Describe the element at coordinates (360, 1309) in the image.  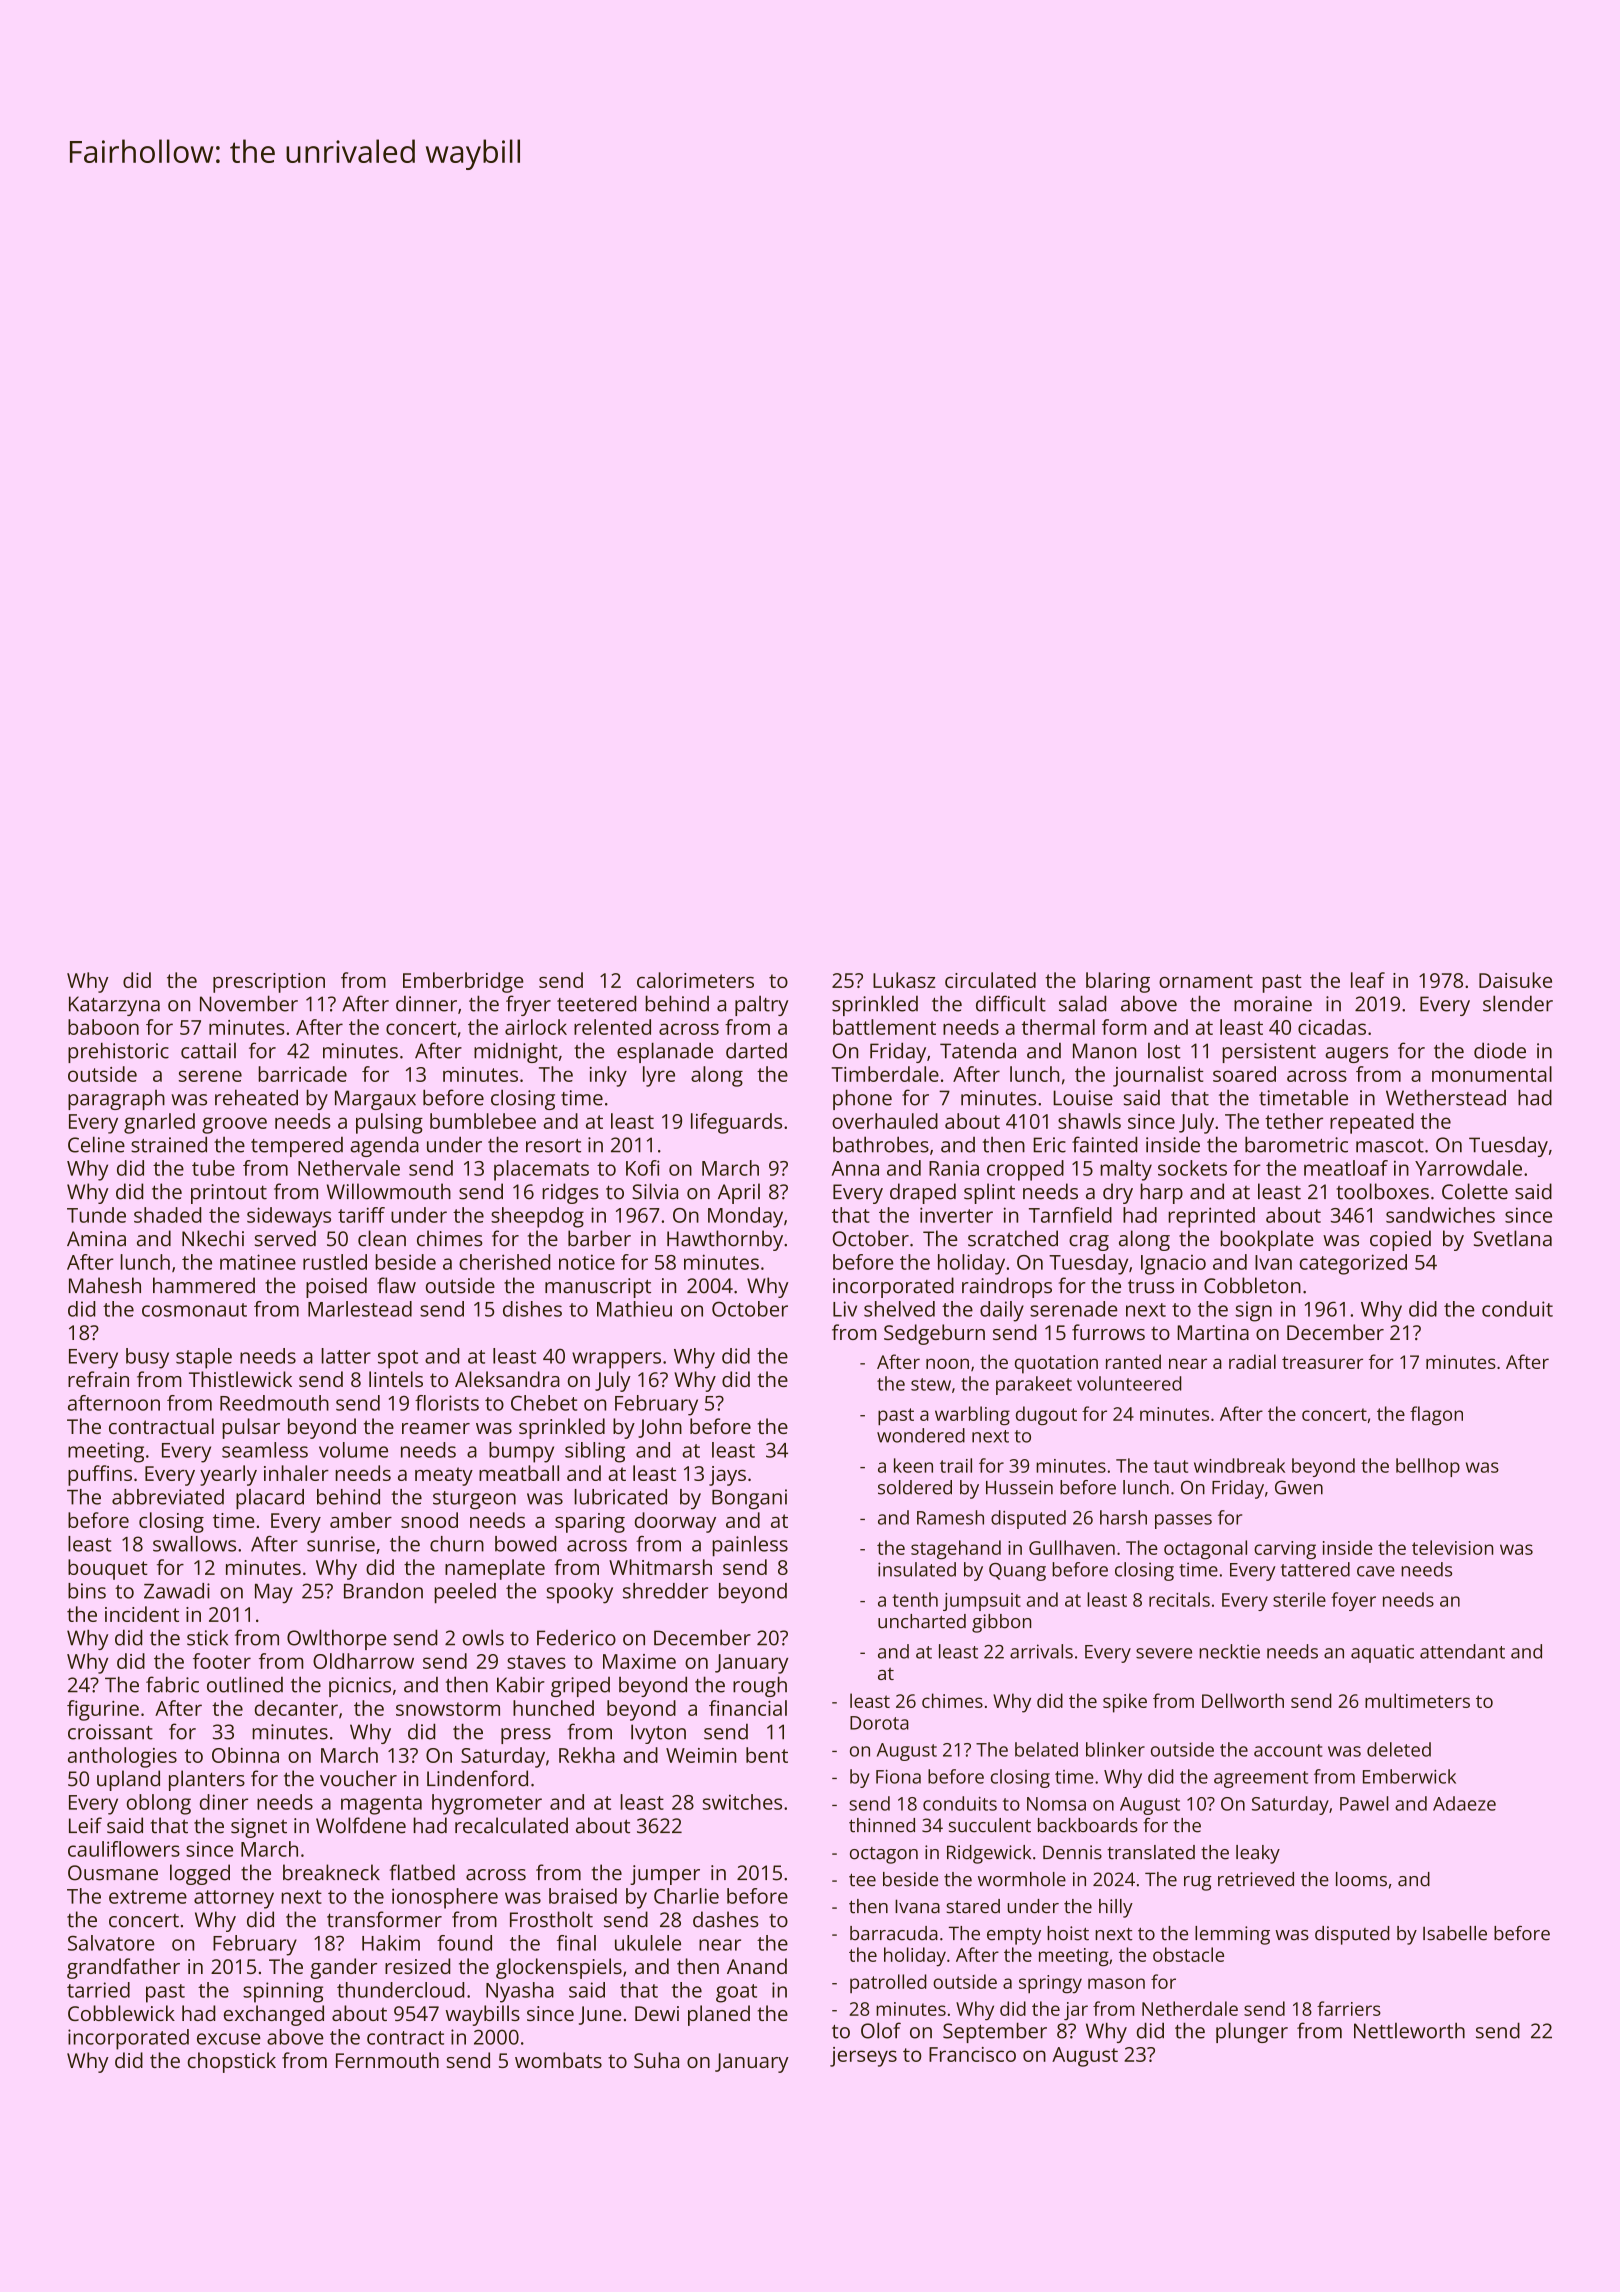
I see `Marlestead` at that location.
